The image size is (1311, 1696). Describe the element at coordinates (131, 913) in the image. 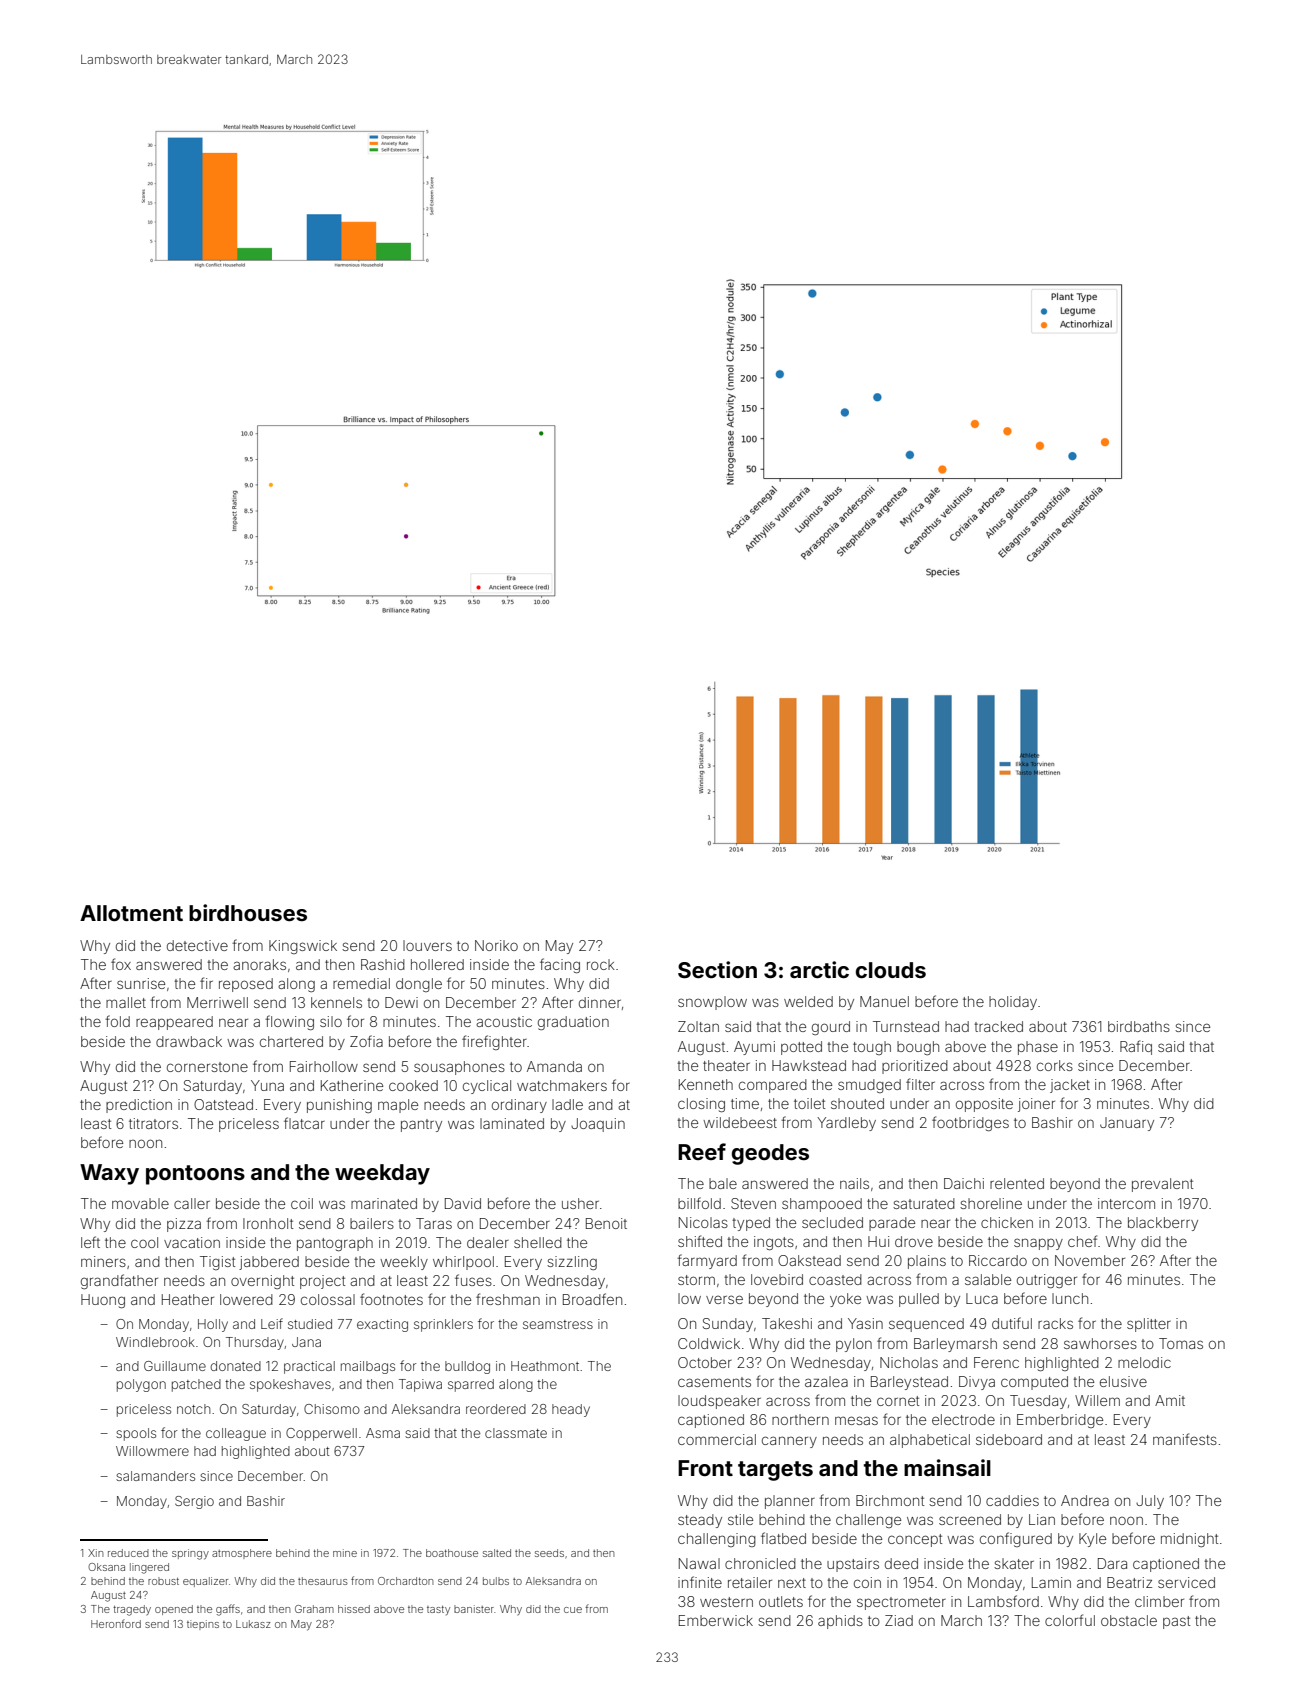

I see `Allotment` at that location.
